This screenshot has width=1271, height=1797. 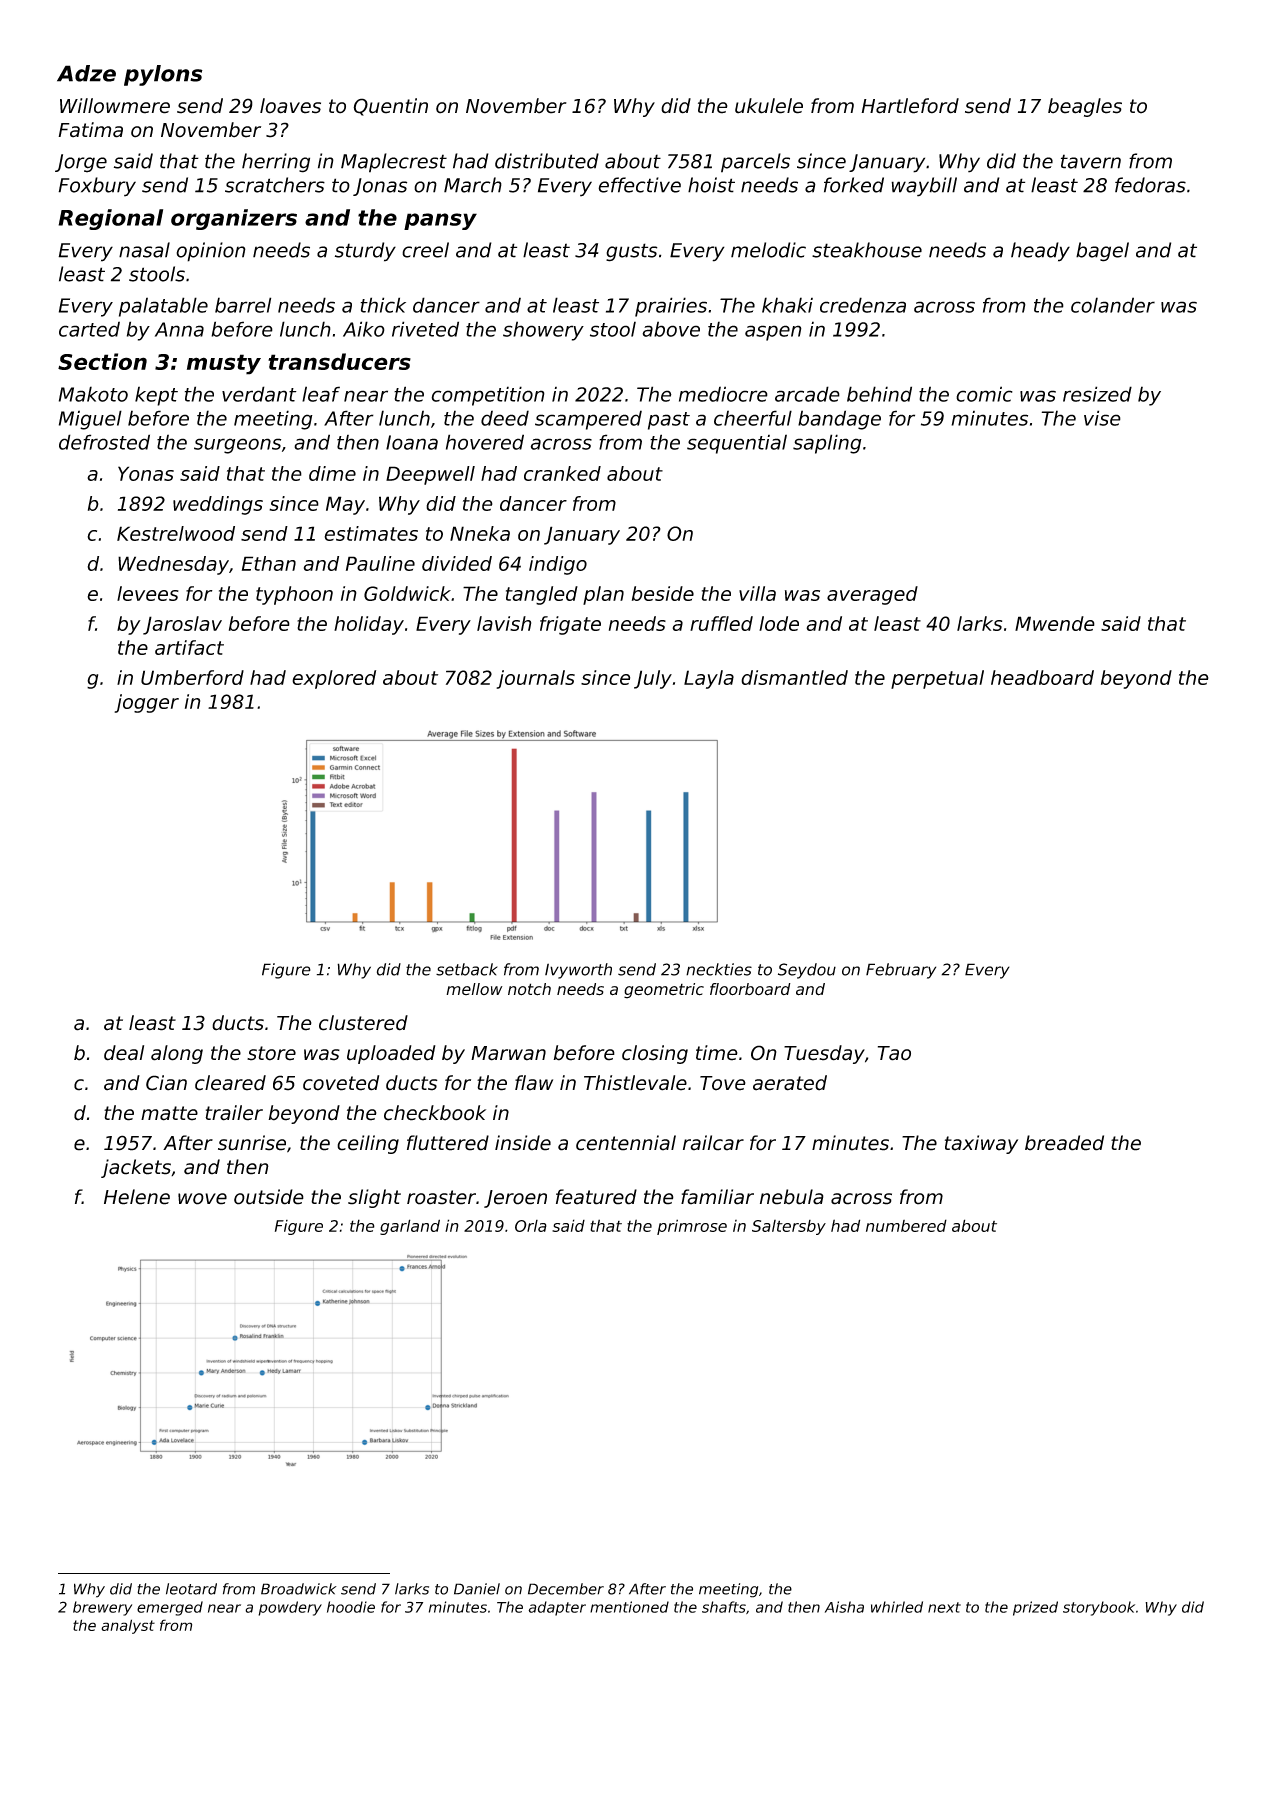 What do you see at coordinates (547, 161) in the screenshot?
I see `distributed` at bounding box center [547, 161].
